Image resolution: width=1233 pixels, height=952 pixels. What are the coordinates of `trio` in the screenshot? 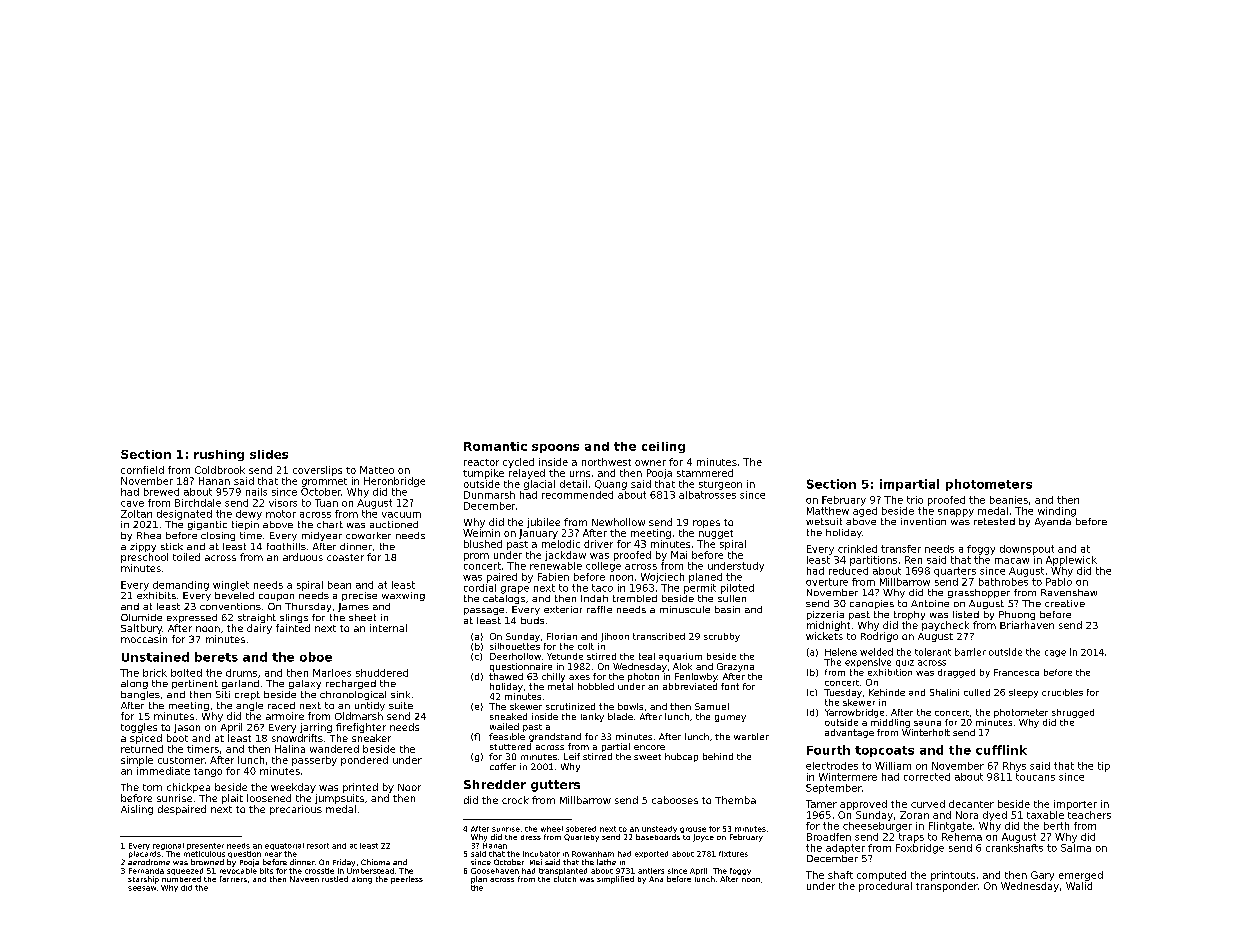 It's located at (915, 500).
